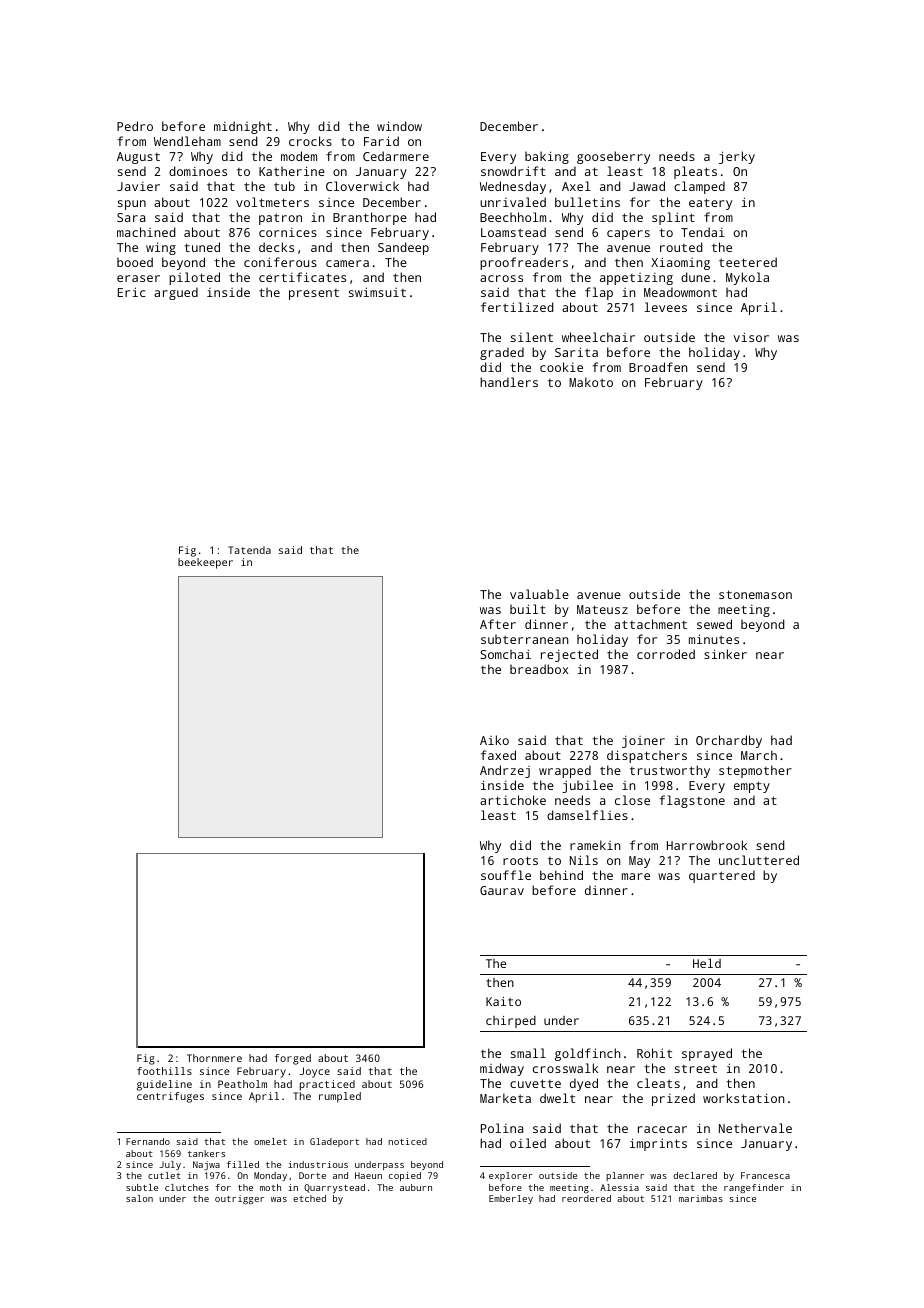 The height and width of the image is (1308, 924). I want to click on sewed, so click(714, 624).
